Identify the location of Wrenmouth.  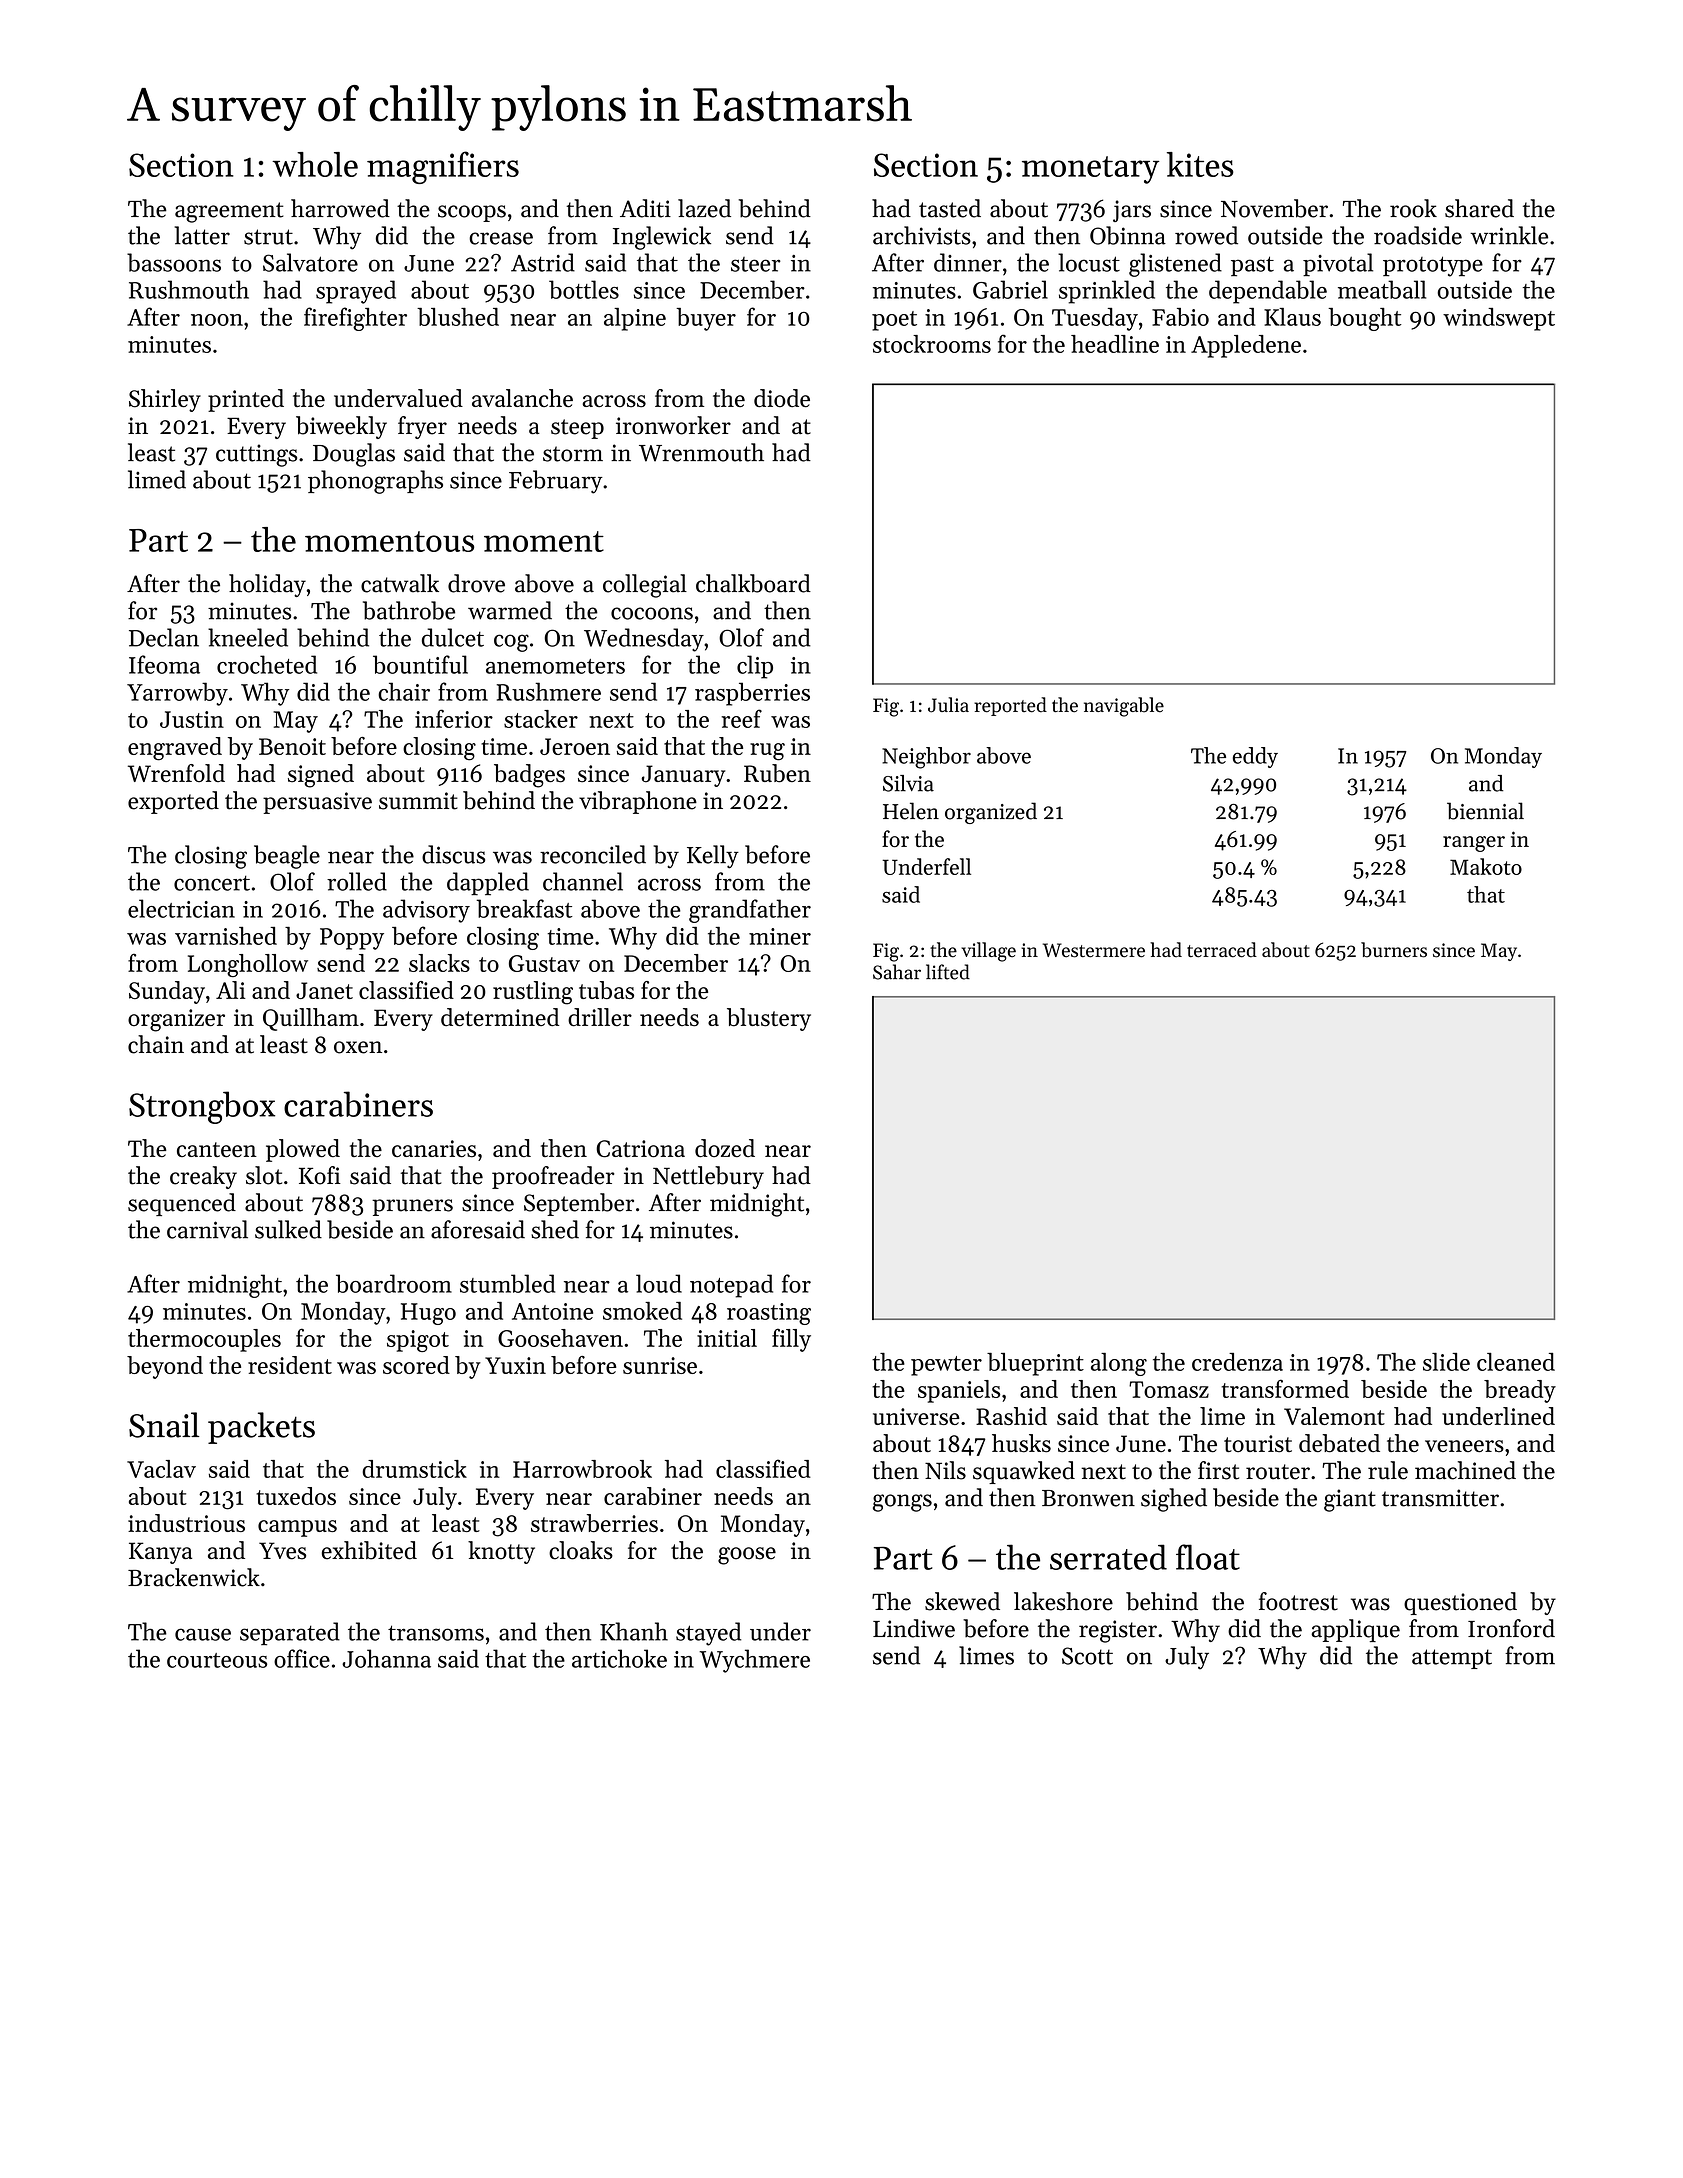
(701, 452).
